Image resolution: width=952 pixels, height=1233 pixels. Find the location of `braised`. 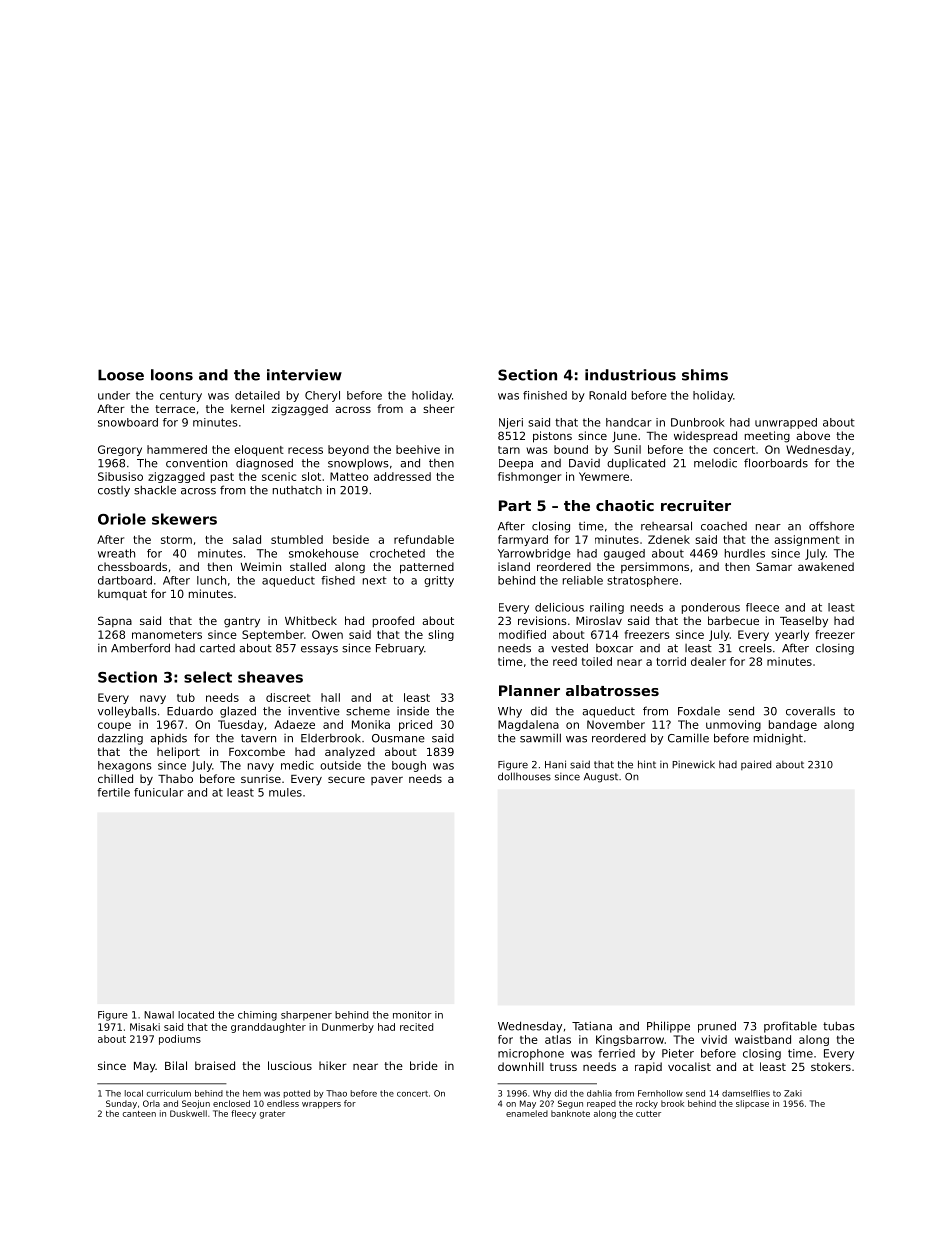

braised is located at coordinates (215, 1065).
